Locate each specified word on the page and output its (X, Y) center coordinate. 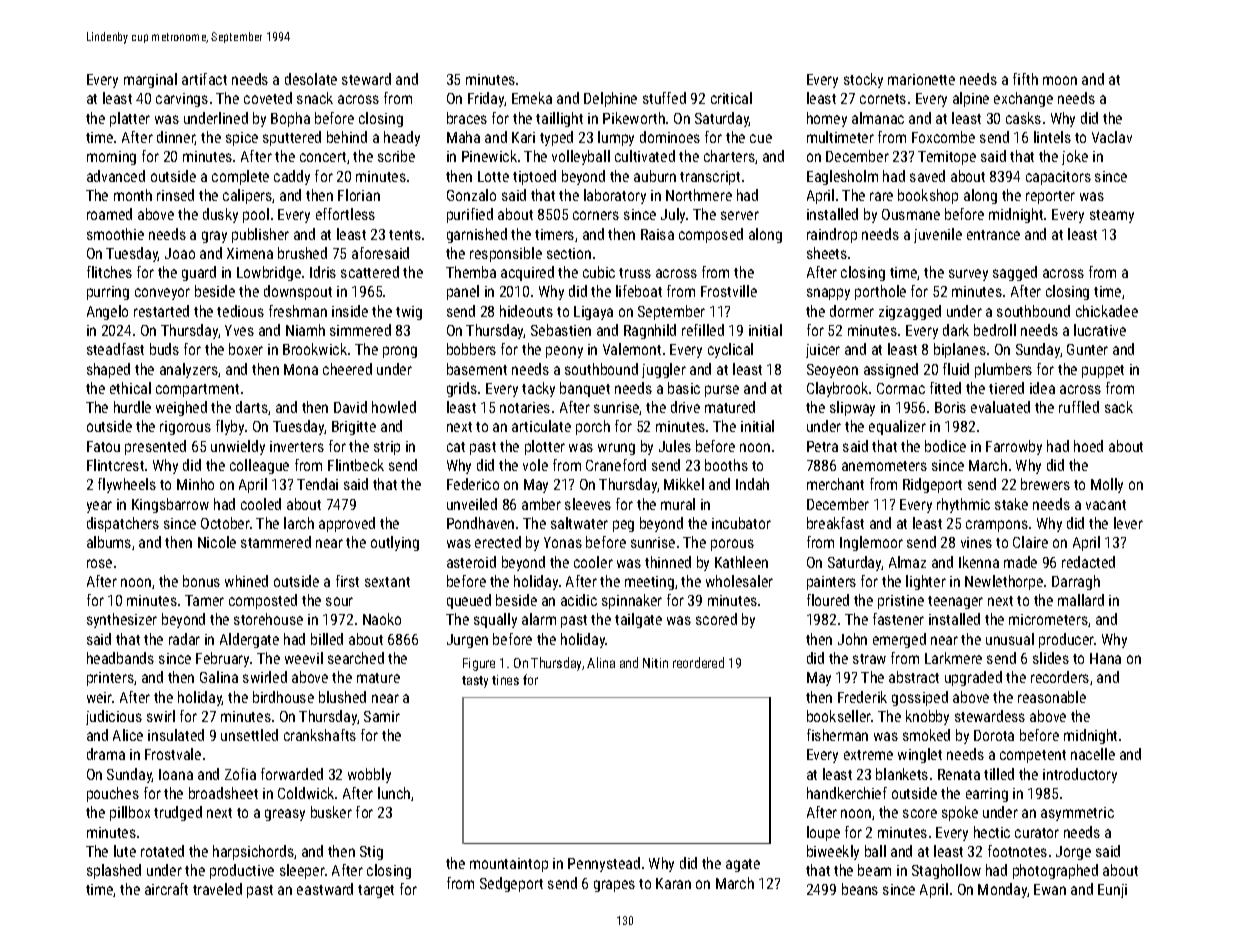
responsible (506, 254)
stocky (863, 80)
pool (256, 215)
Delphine (610, 99)
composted (263, 601)
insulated (176, 735)
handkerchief (847, 793)
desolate (311, 79)
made (1020, 562)
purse (722, 391)
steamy (1112, 216)
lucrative (1100, 330)
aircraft (166, 889)
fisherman (837, 735)
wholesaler (739, 581)
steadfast (115, 349)
